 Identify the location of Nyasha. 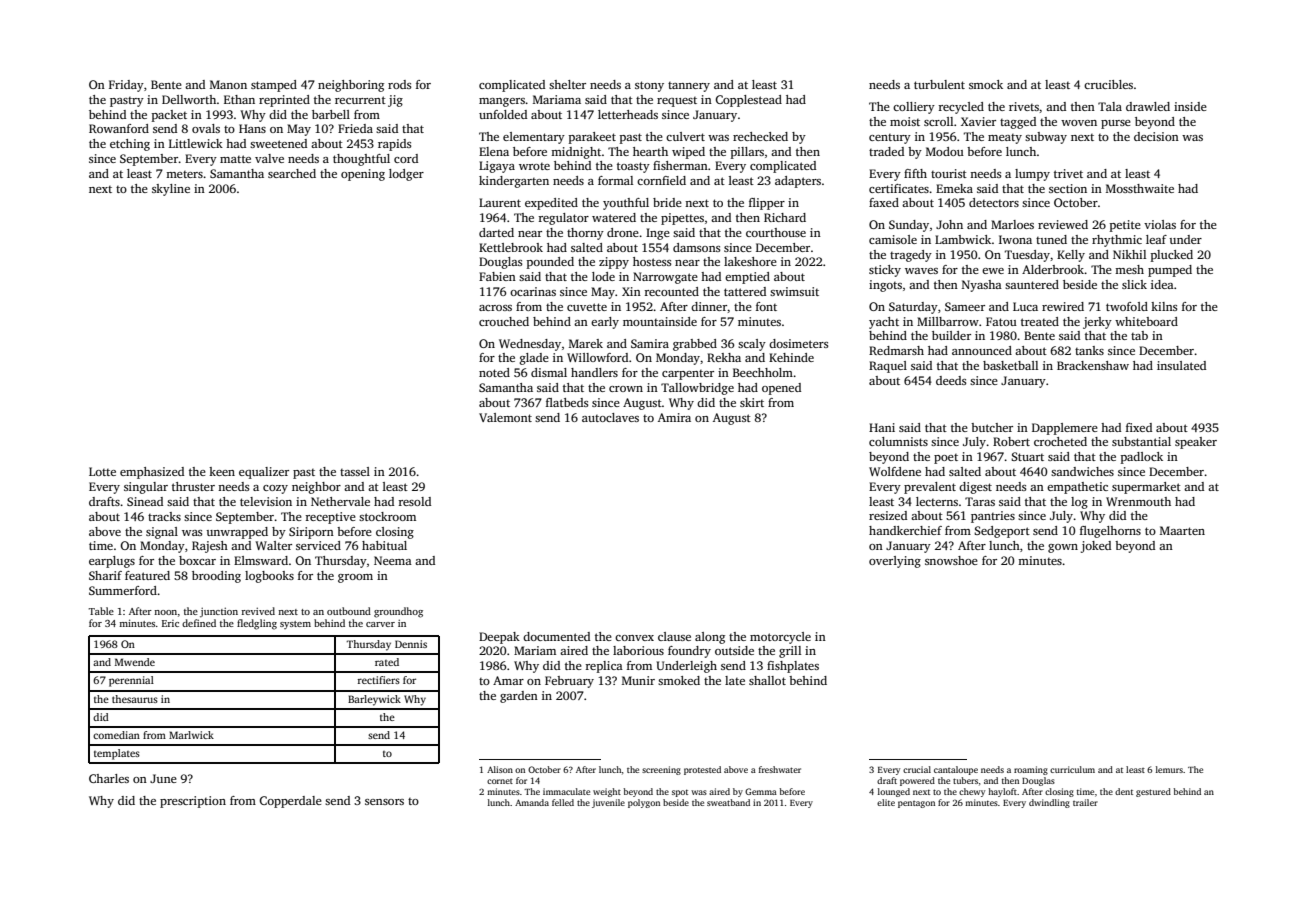
(982, 286).
